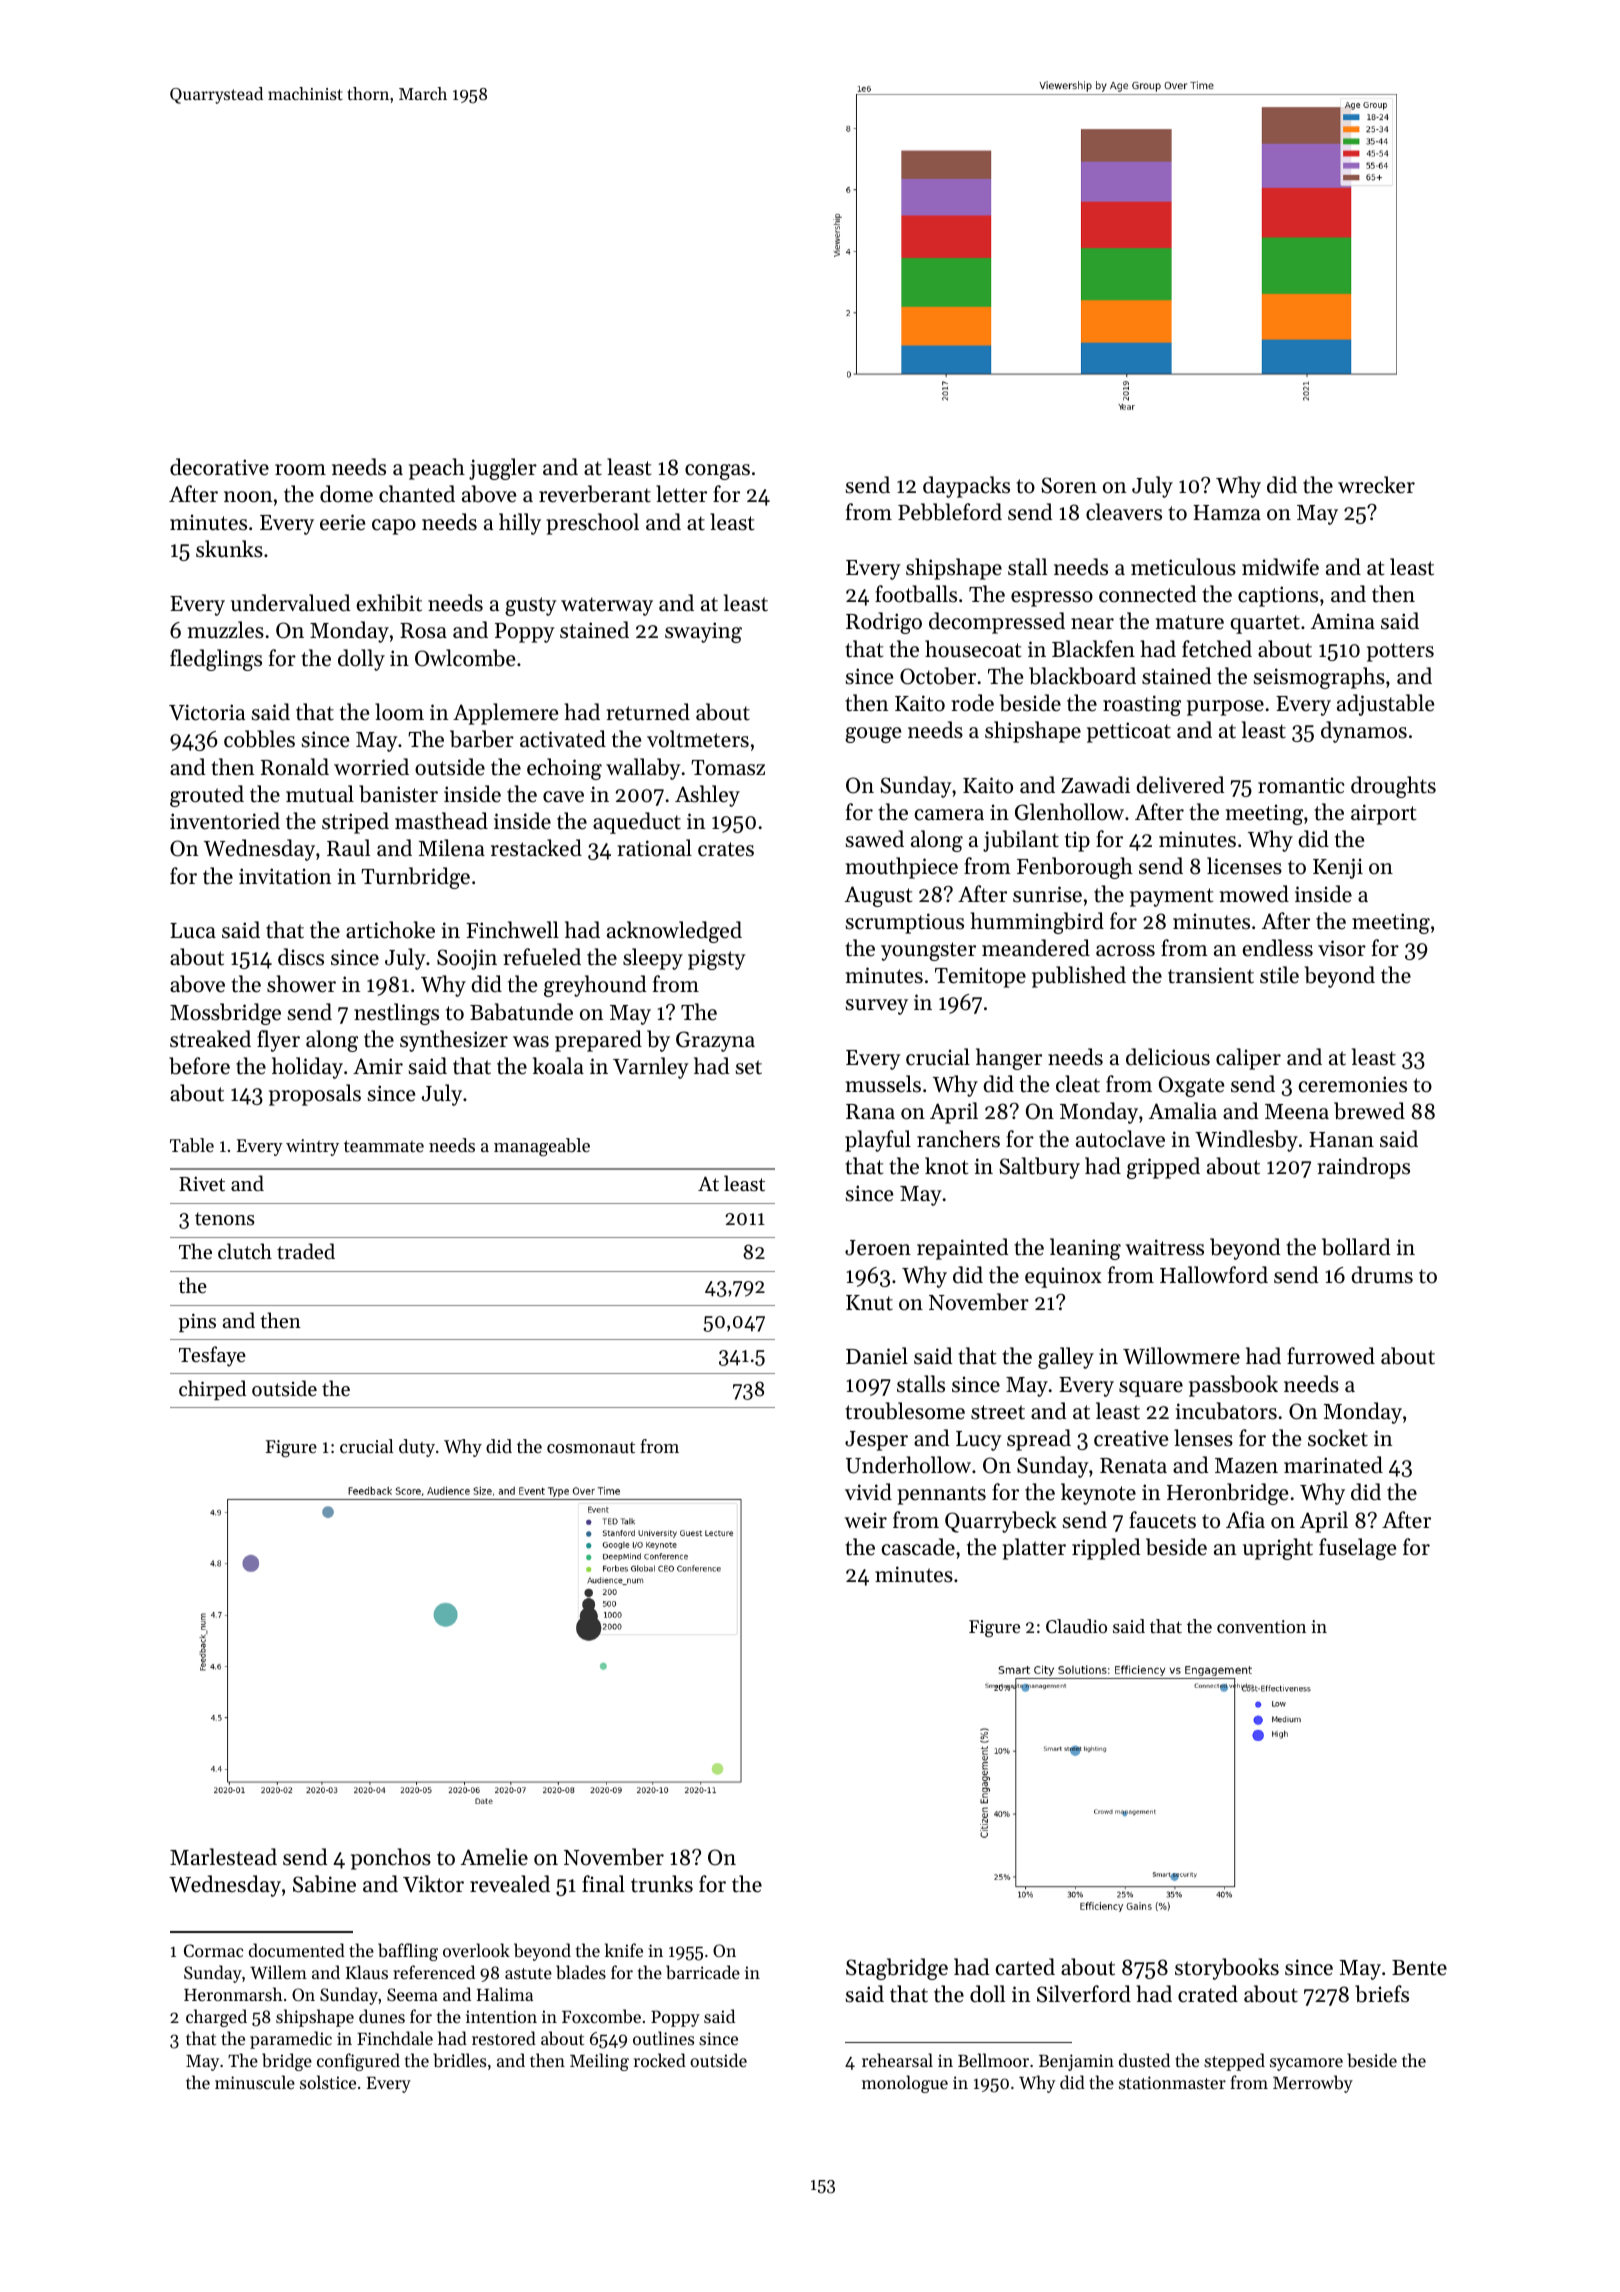 The width and height of the image is (1620, 2292). What do you see at coordinates (342, 522) in the image?
I see `eerie` at bounding box center [342, 522].
